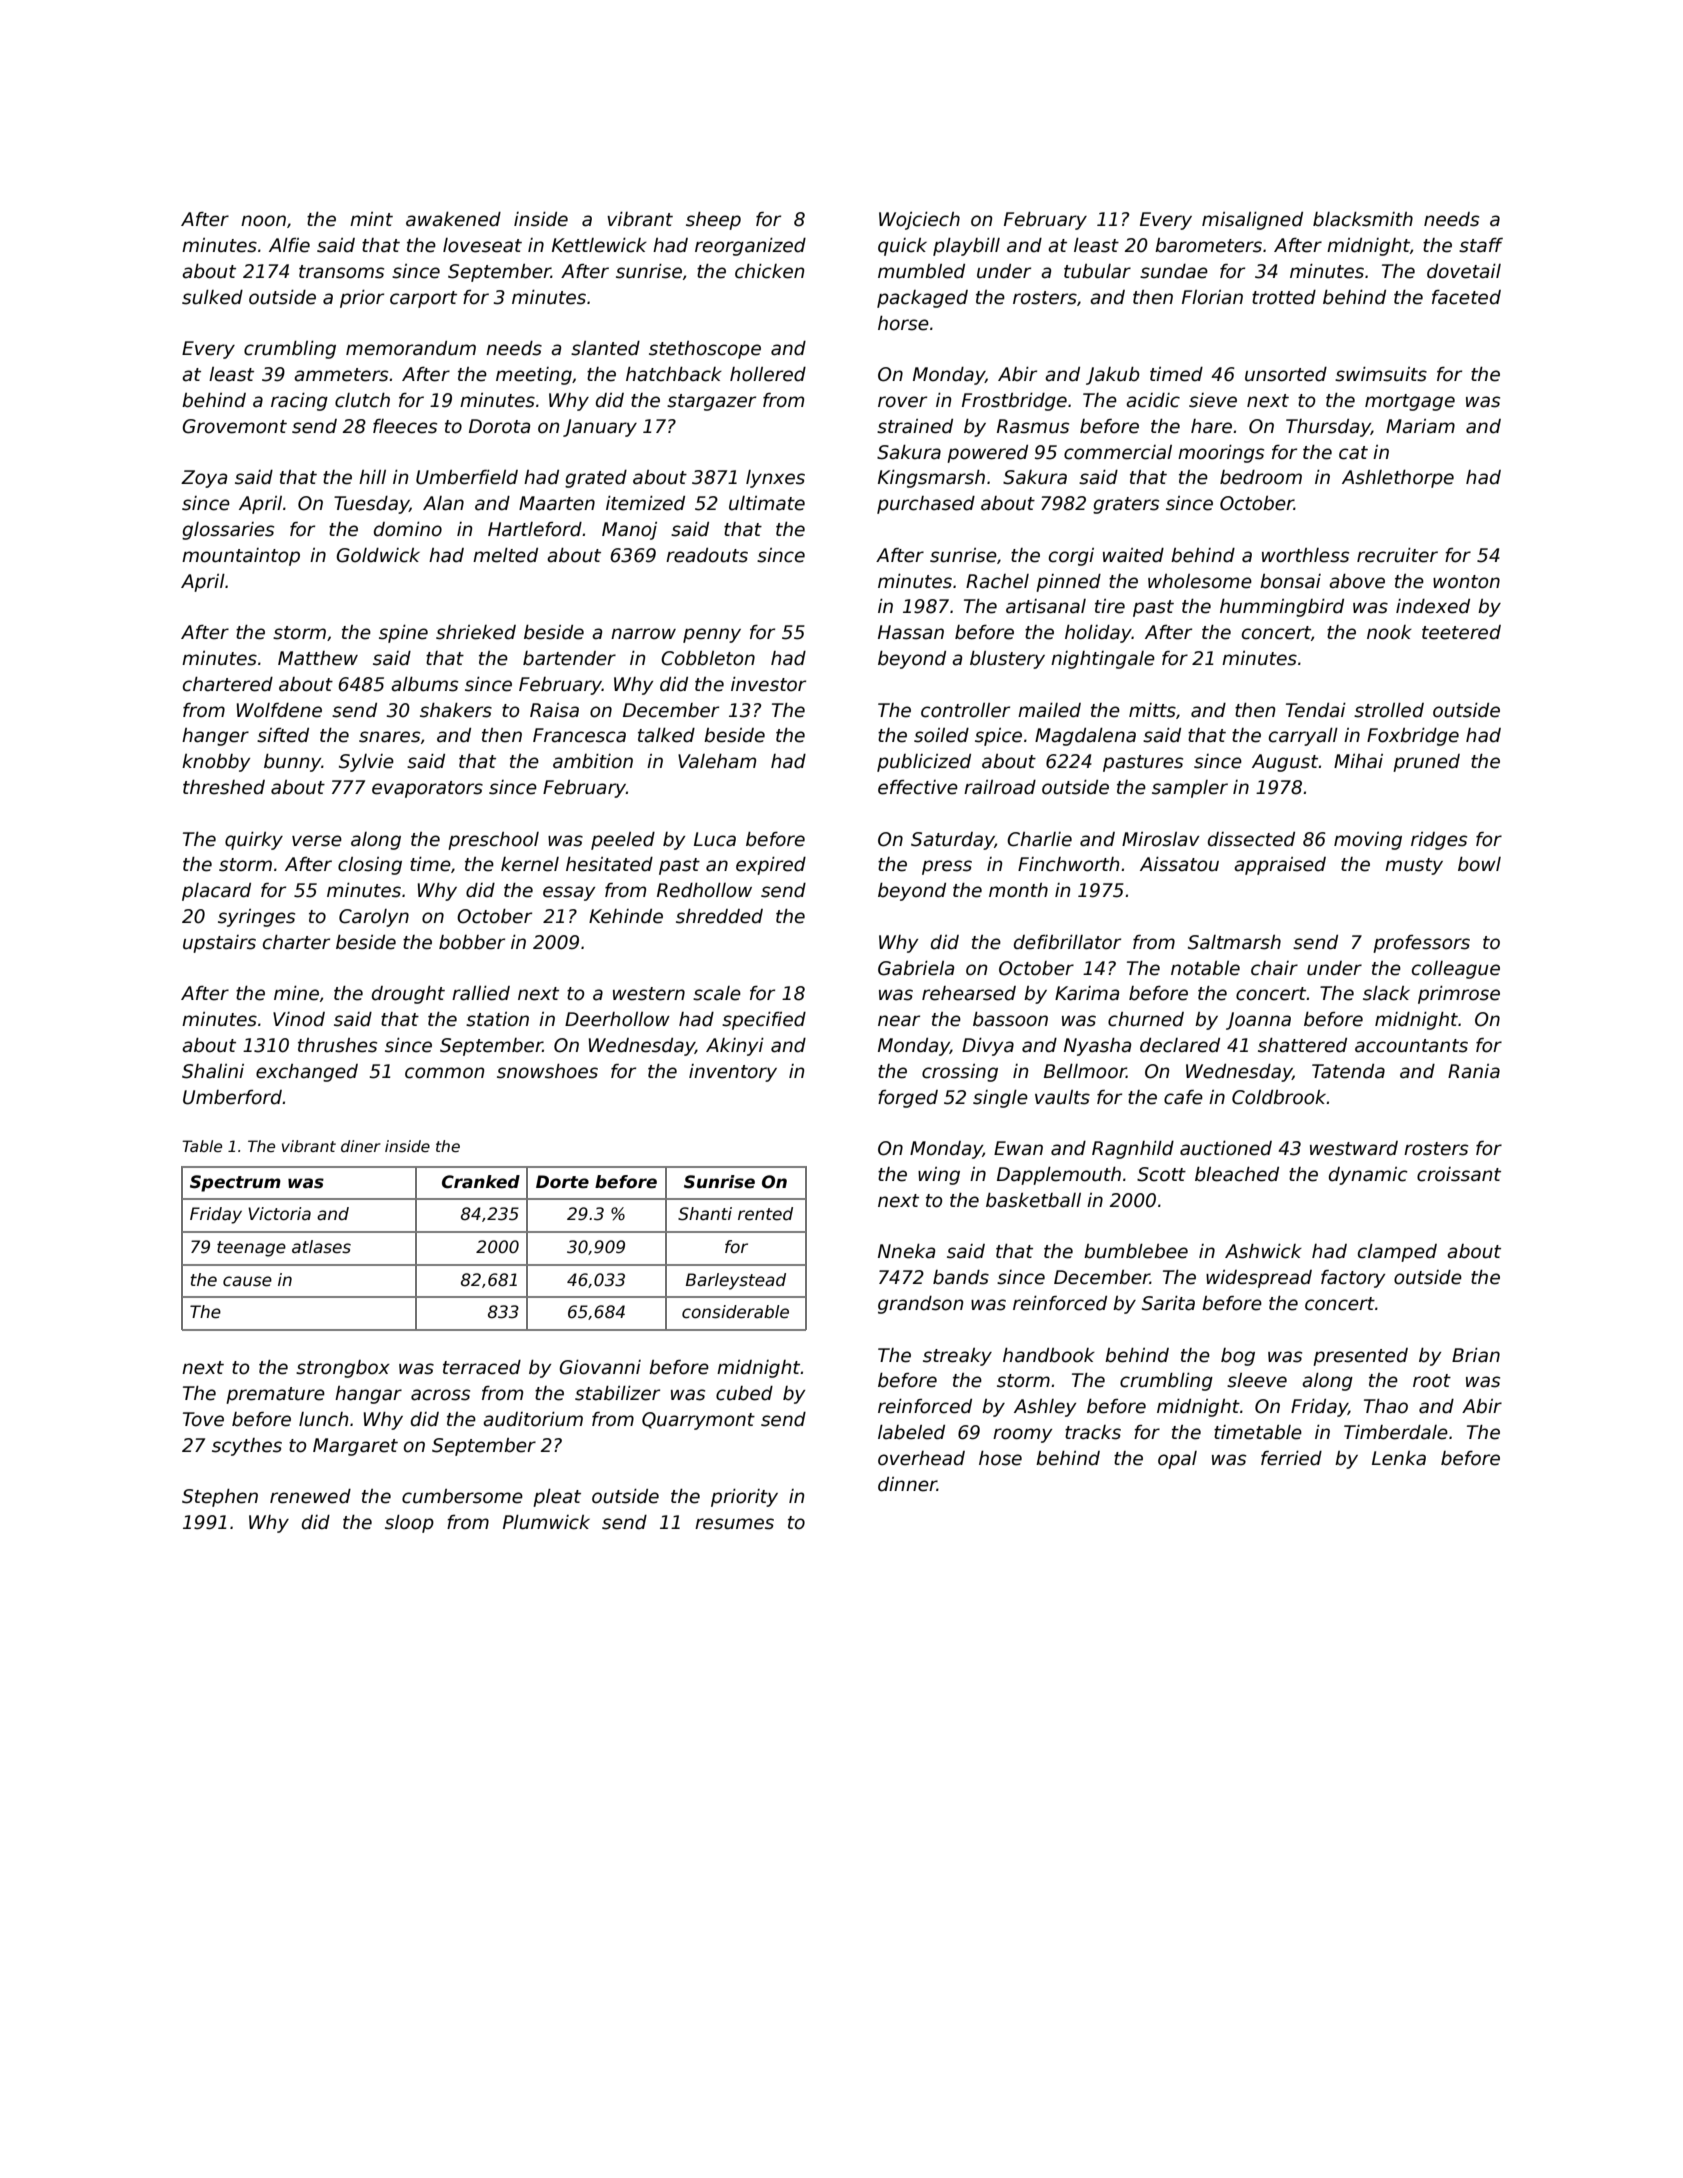  What do you see at coordinates (453, 219) in the screenshot?
I see `awakened` at bounding box center [453, 219].
